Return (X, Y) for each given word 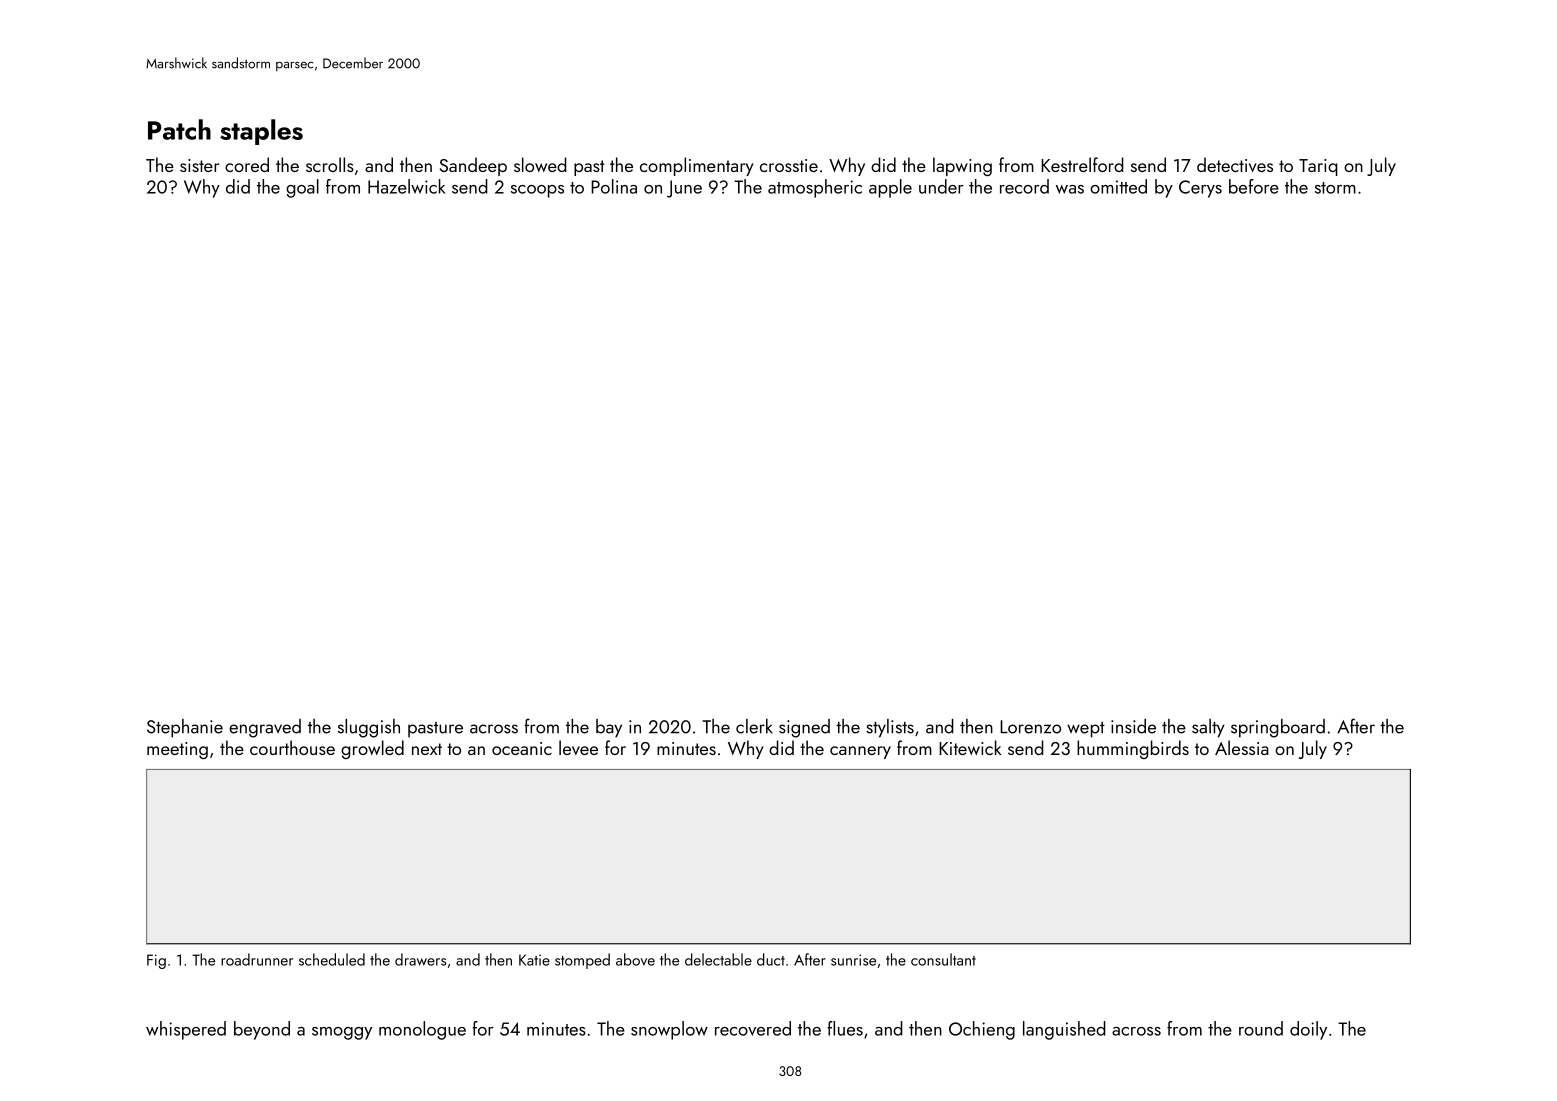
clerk (754, 726)
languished (1064, 1030)
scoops (537, 191)
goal (302, 188)
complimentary (697, 166)
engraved (265, 728)
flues (845, 1028)
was (1070, 189)
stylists (890, 728)
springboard (1278, 728)
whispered (186, 1030)
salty (1208, 728)
